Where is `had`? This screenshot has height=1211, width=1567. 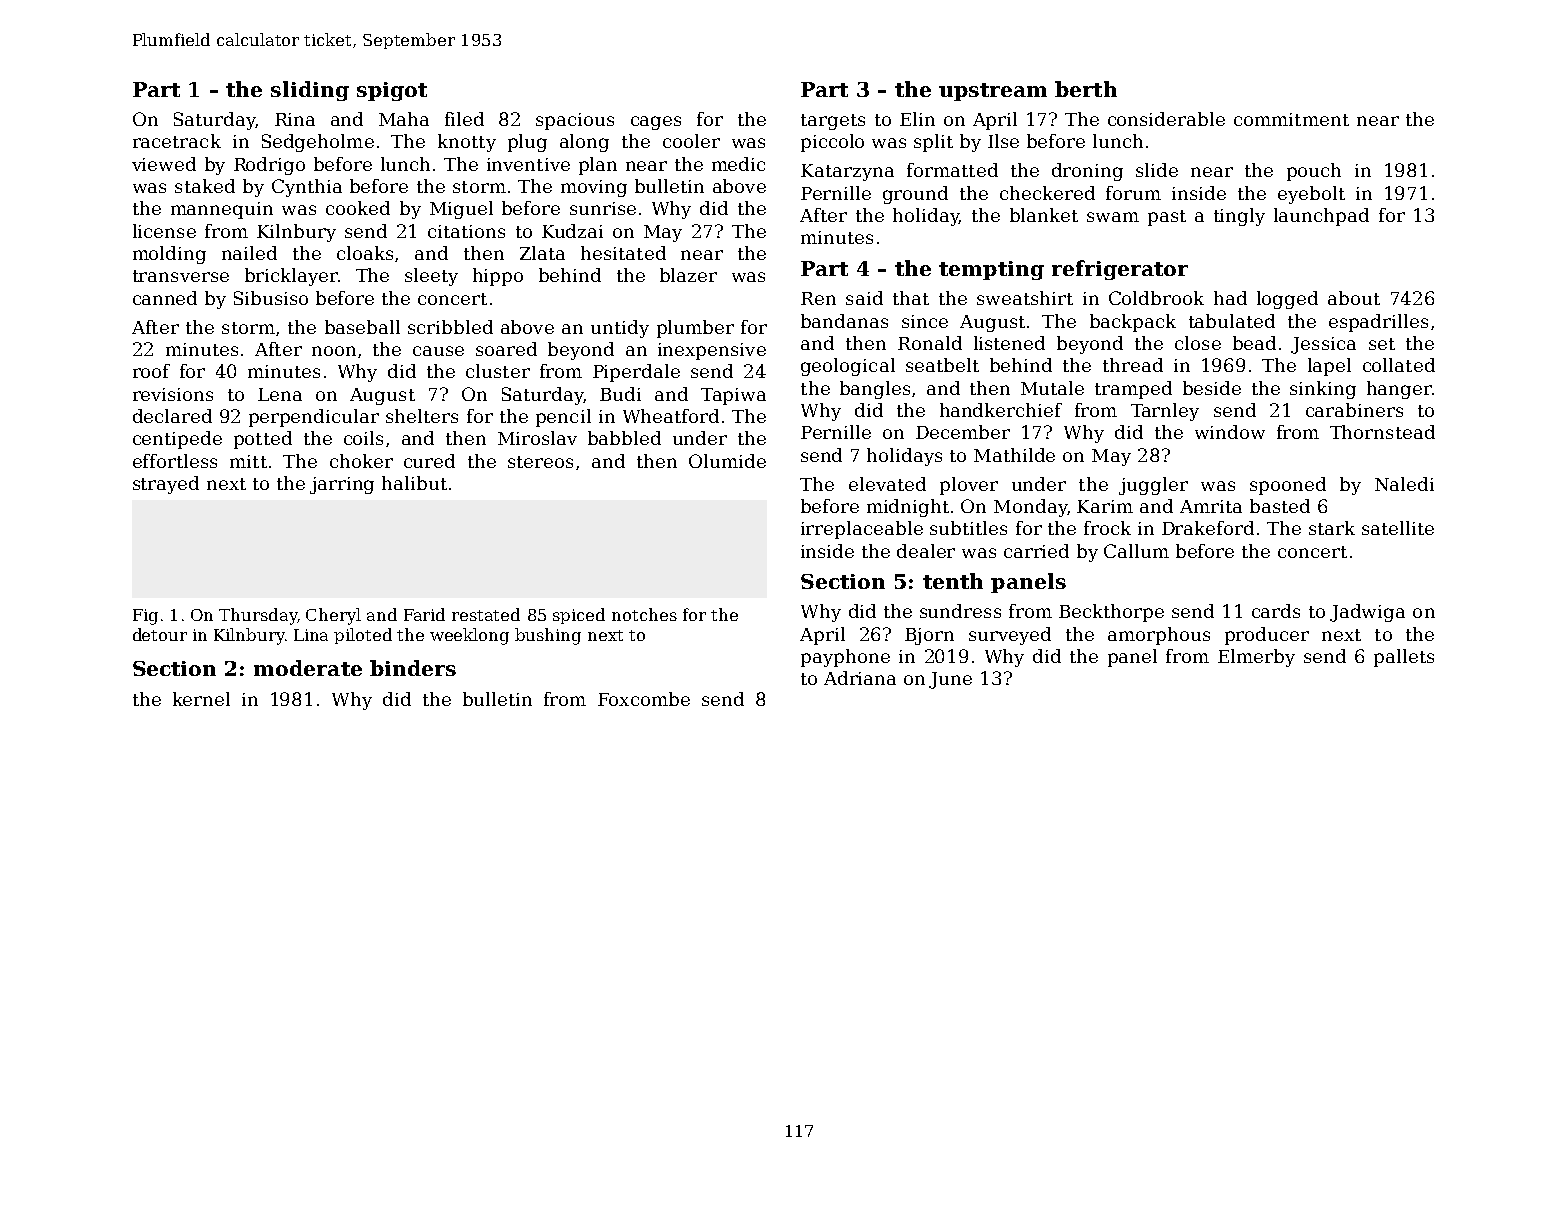 had is located at coordinates (1230, 298).
